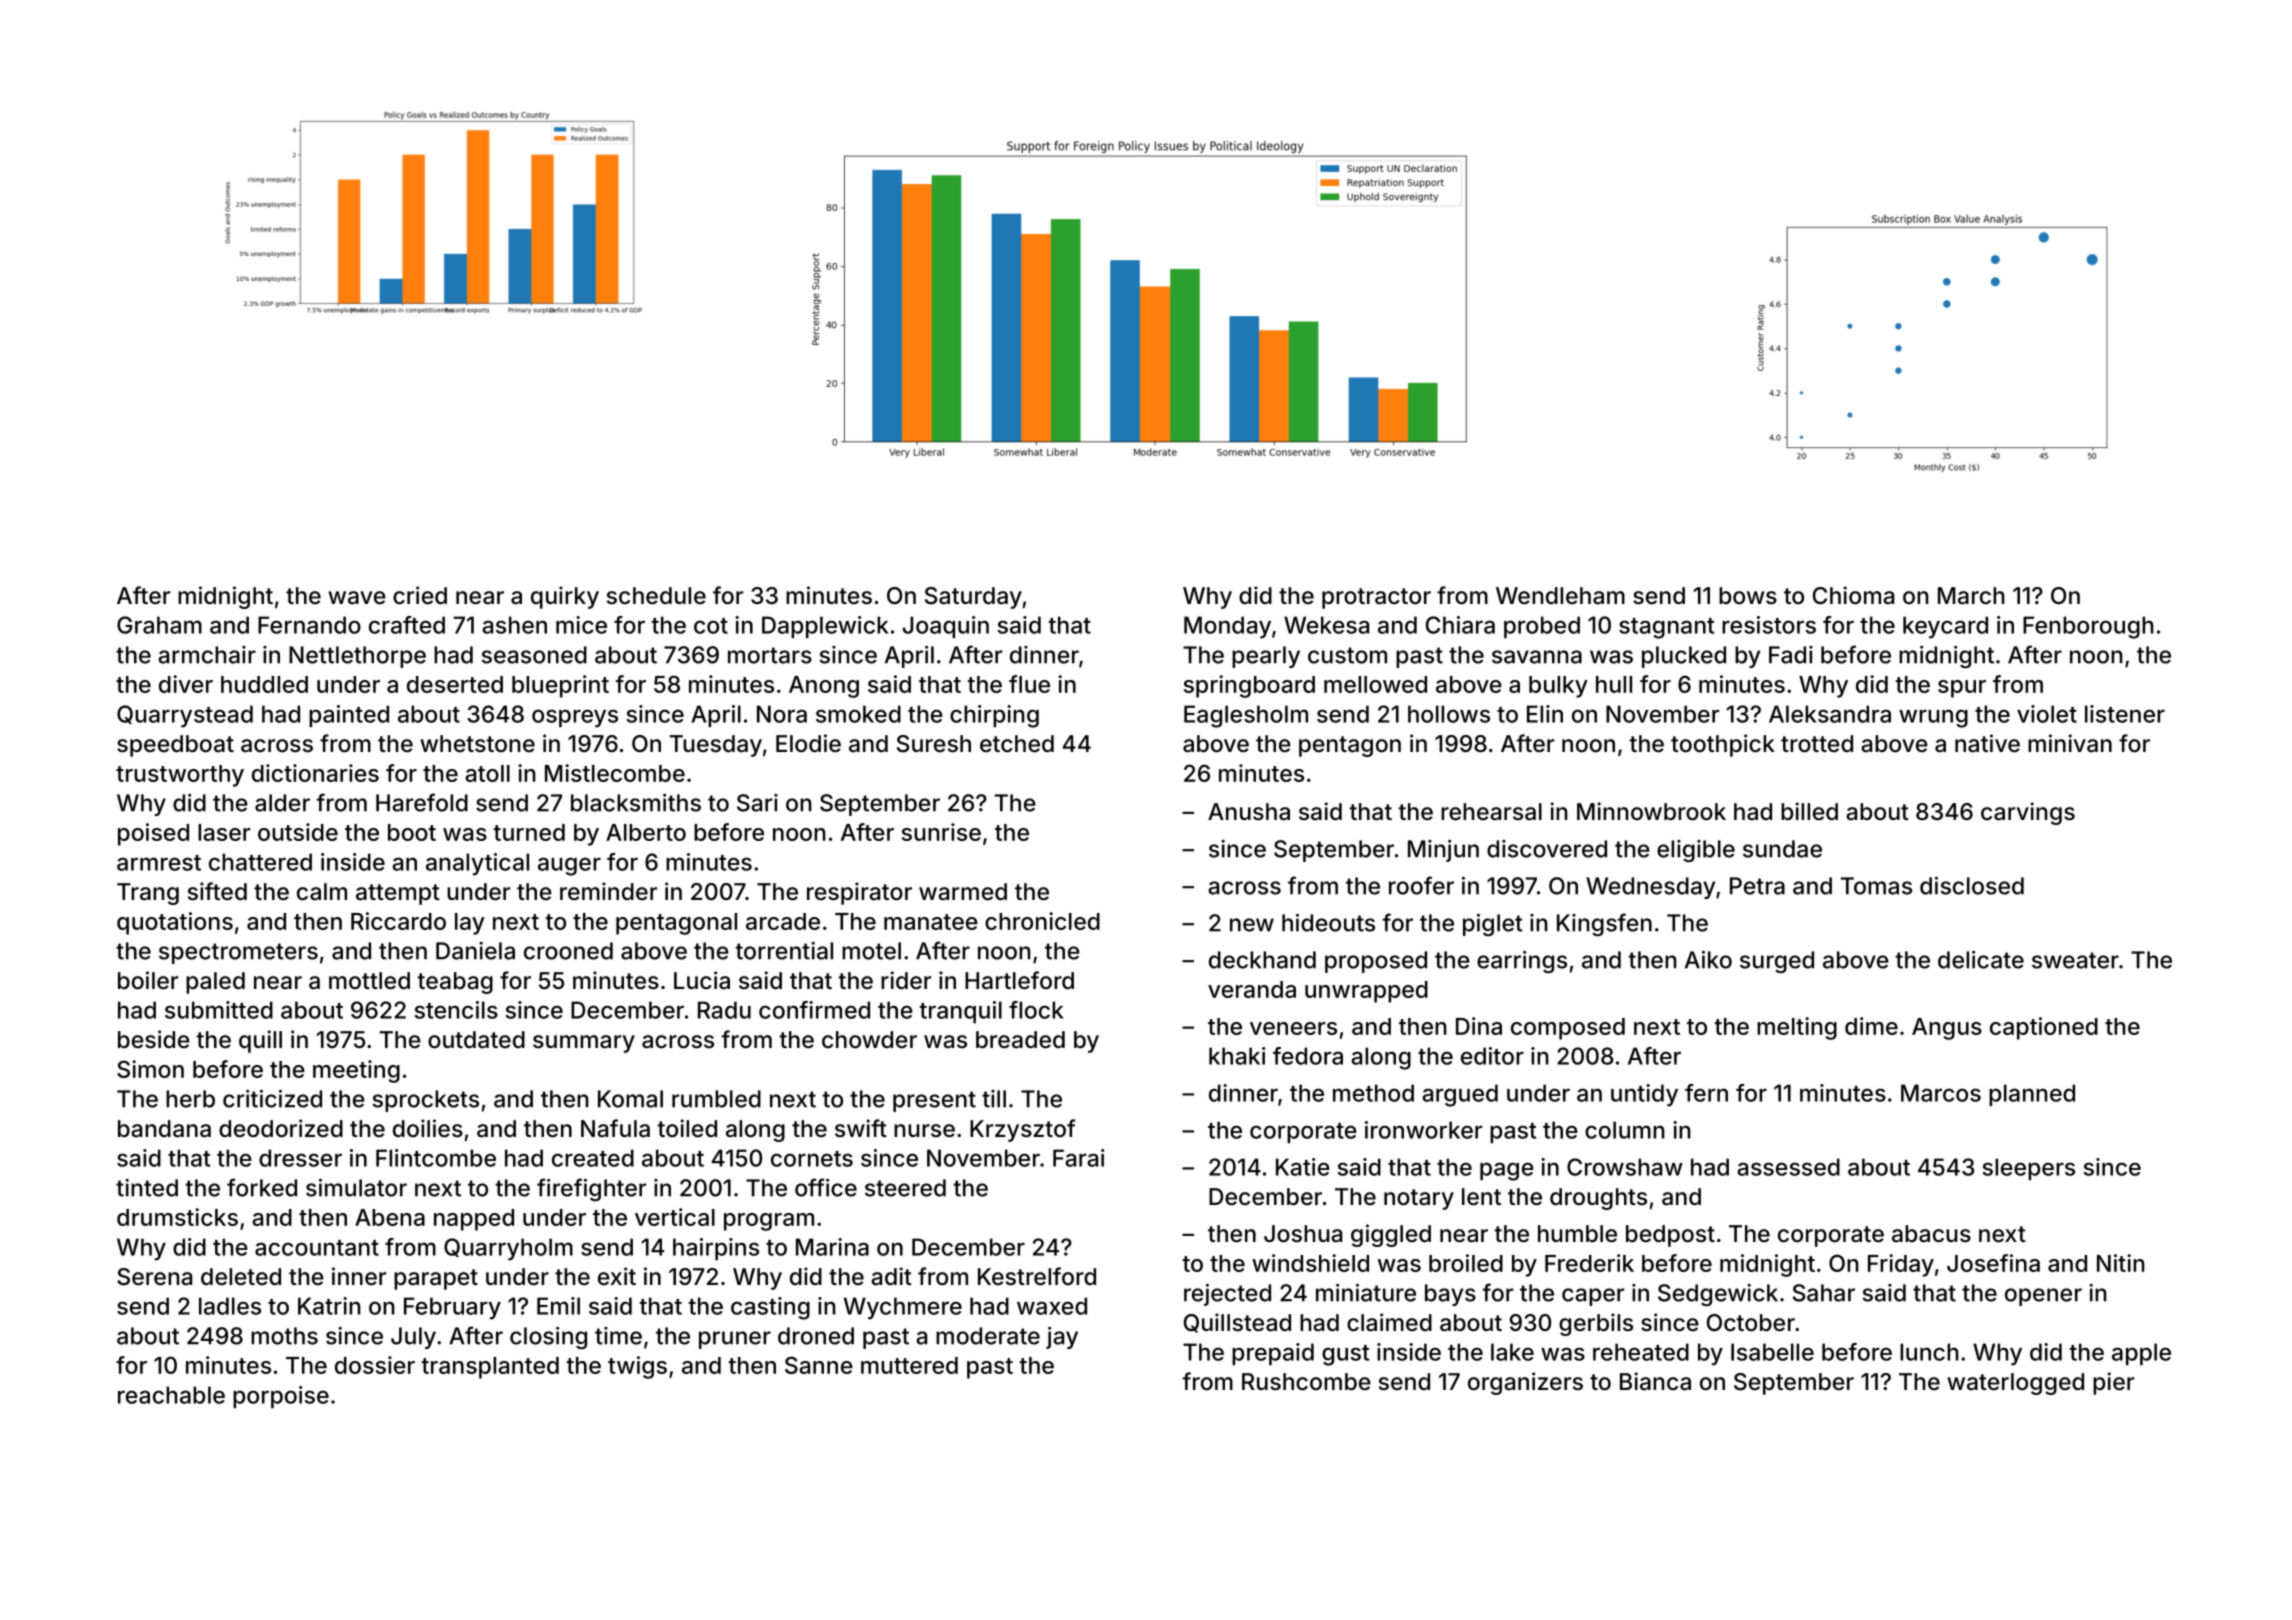 The width and height of the page is (2292, 1620). I want to click on Aleksandra, so click(1830, 714).
